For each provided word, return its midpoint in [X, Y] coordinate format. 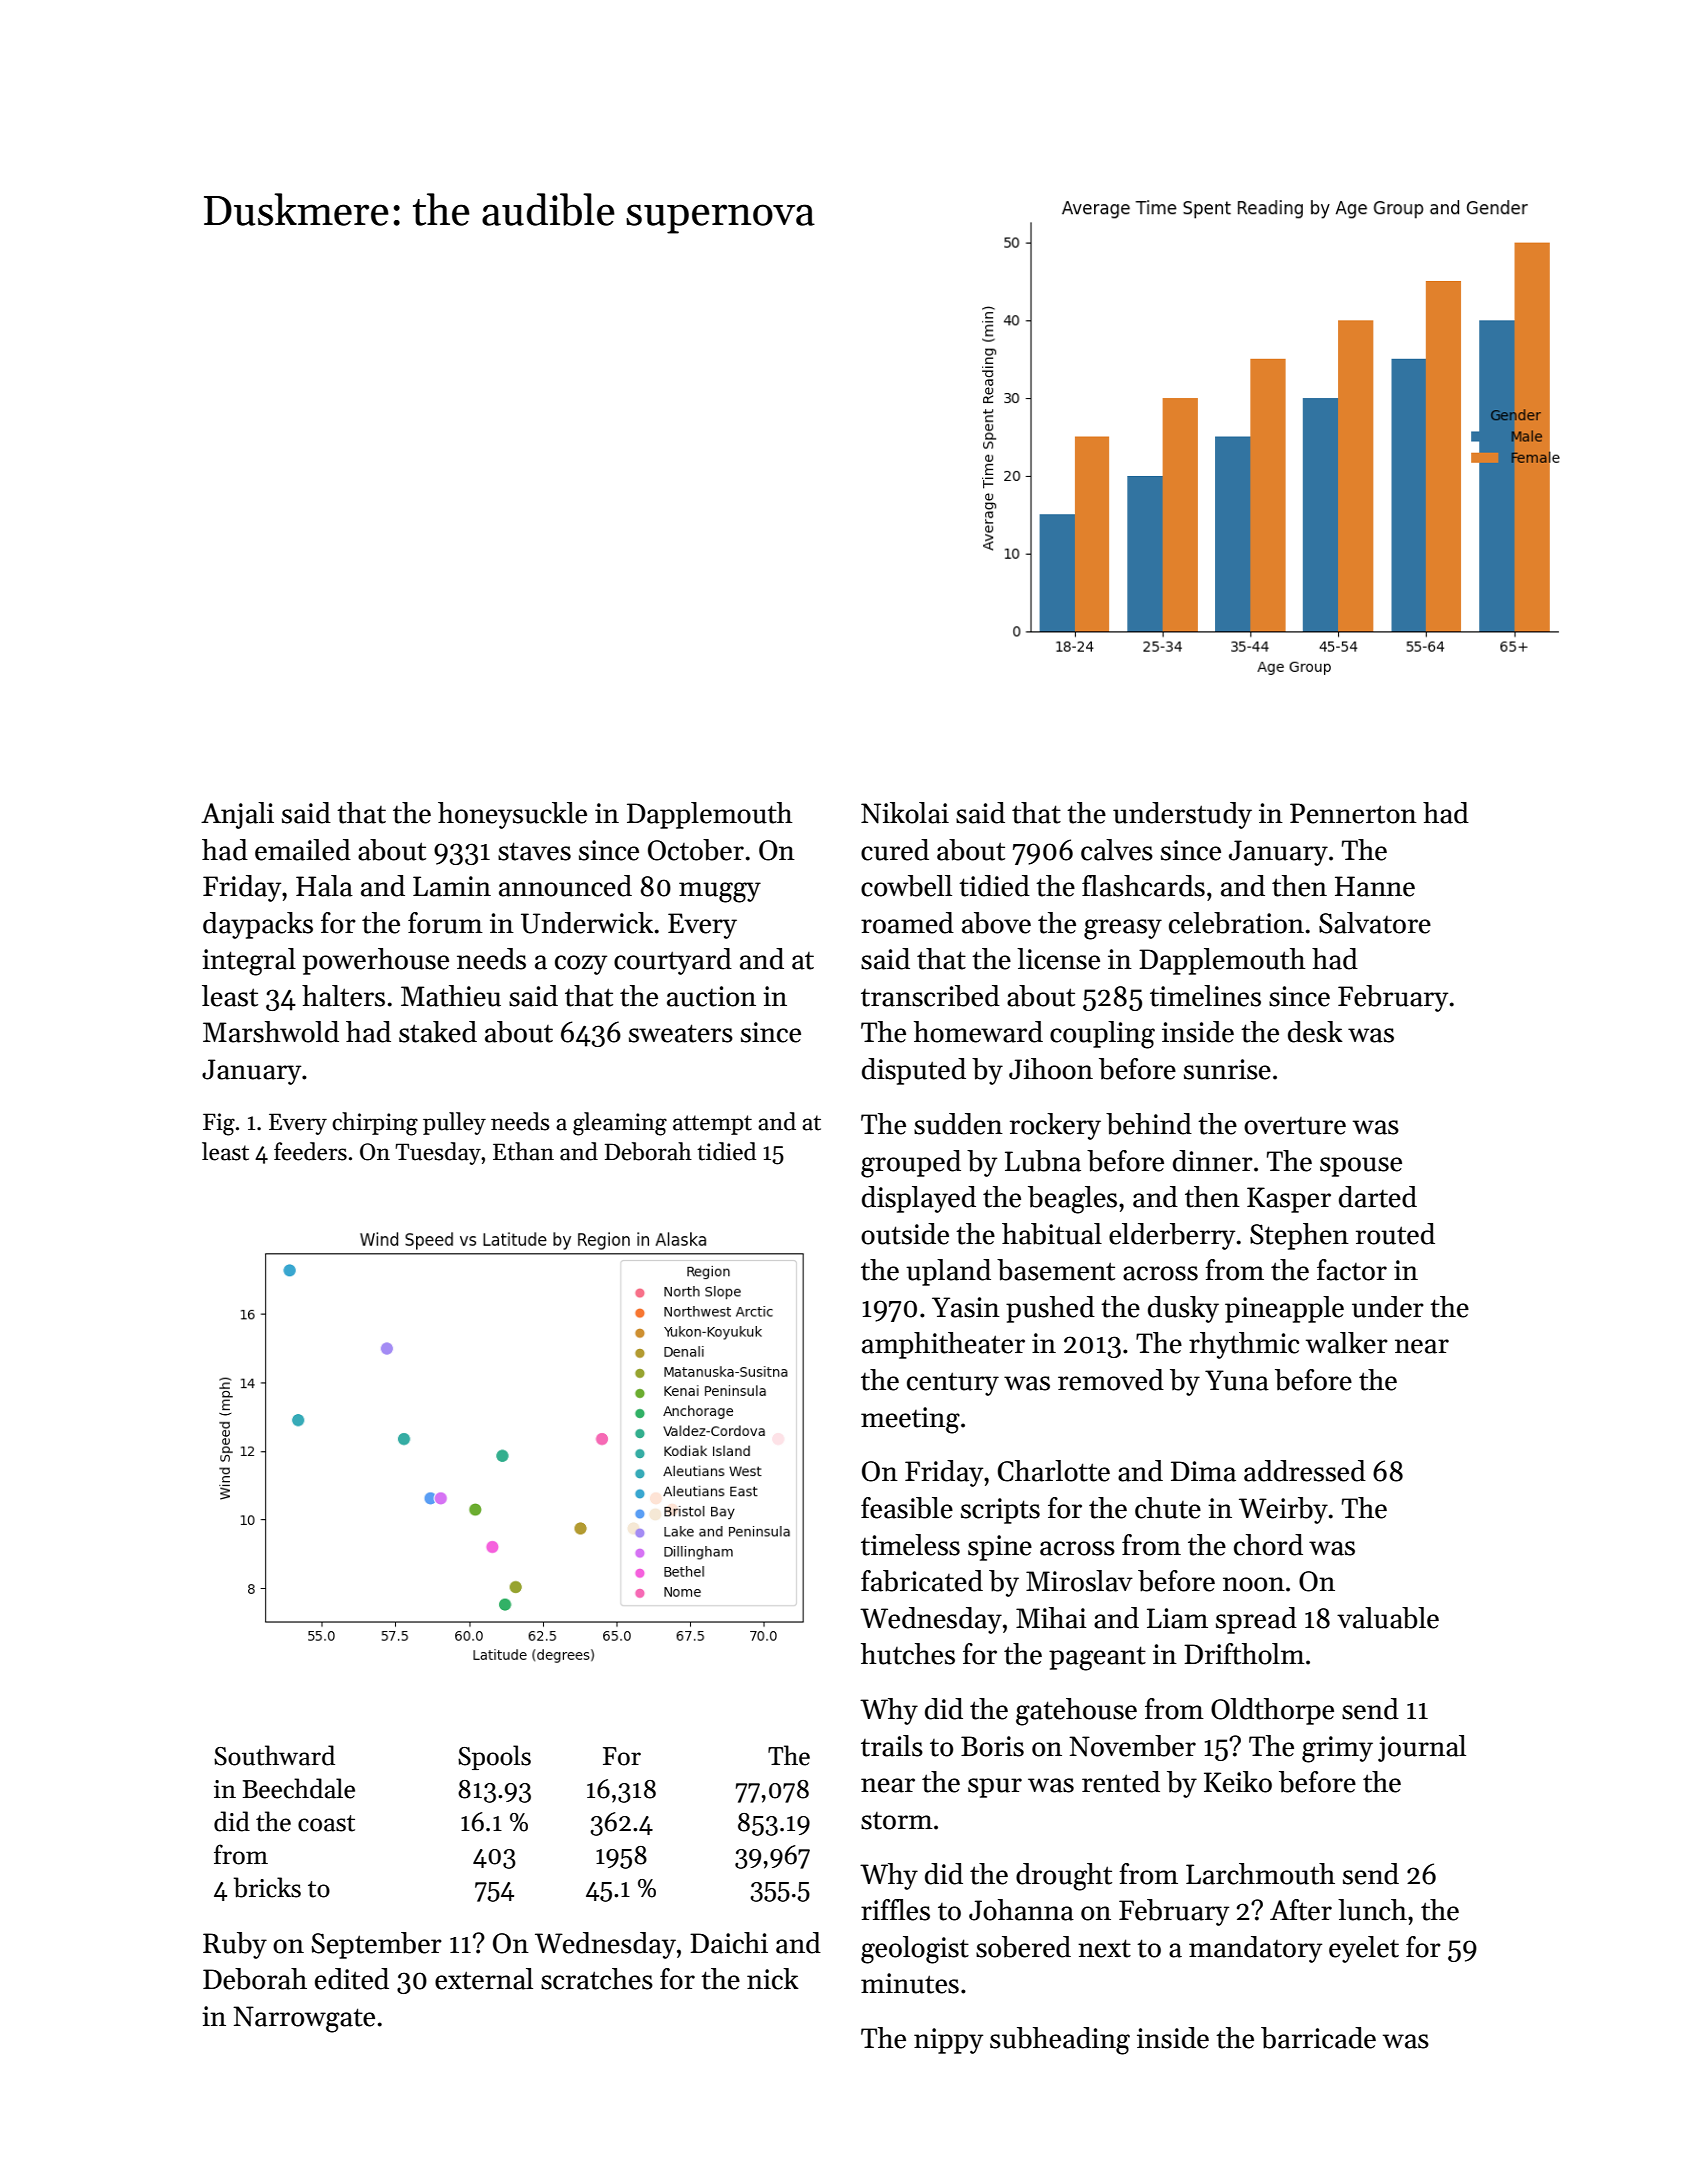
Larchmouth [1260, 1874]
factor [1352, 1270]
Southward [274, 1755]
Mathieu [451, 996]
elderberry [1172, 1236]
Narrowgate [304, 2019]
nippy [948, 2041]
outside [905, 1234]
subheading [1060, 2041]
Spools [494, 1757]
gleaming [620, 1124]
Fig [219, 1124]
